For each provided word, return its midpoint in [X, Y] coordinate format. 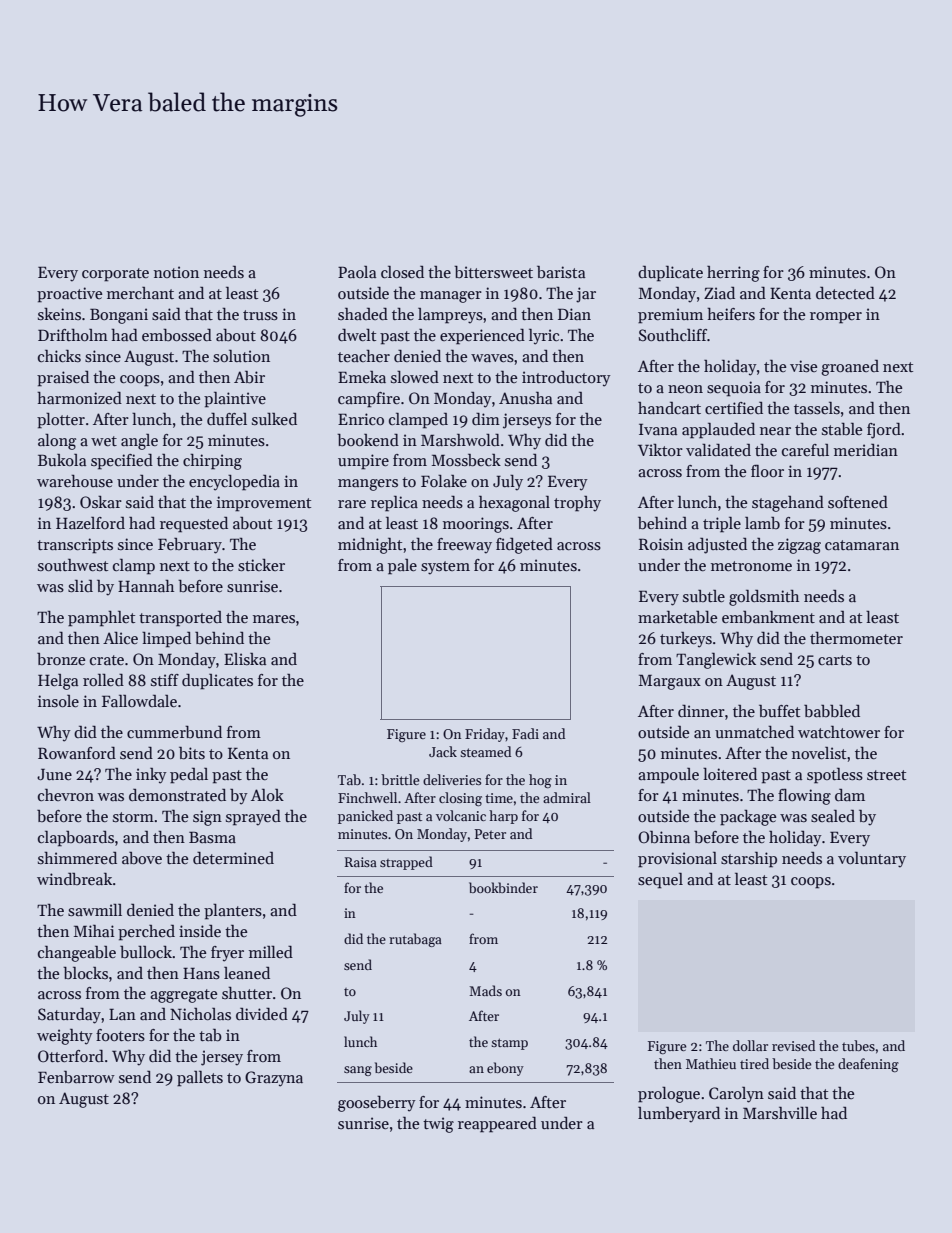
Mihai [94, 930]
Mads [485, 990]
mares [274, 619]
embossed [177, 335]
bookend [368, 440]
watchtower [839, 732]
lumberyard [679, 1114]
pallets [200, 1078]
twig [438, 1125]
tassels [817, 408]
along [57, 441]
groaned [850, 367]
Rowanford [77, 752]
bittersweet [493, 272]
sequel [660, 880]
